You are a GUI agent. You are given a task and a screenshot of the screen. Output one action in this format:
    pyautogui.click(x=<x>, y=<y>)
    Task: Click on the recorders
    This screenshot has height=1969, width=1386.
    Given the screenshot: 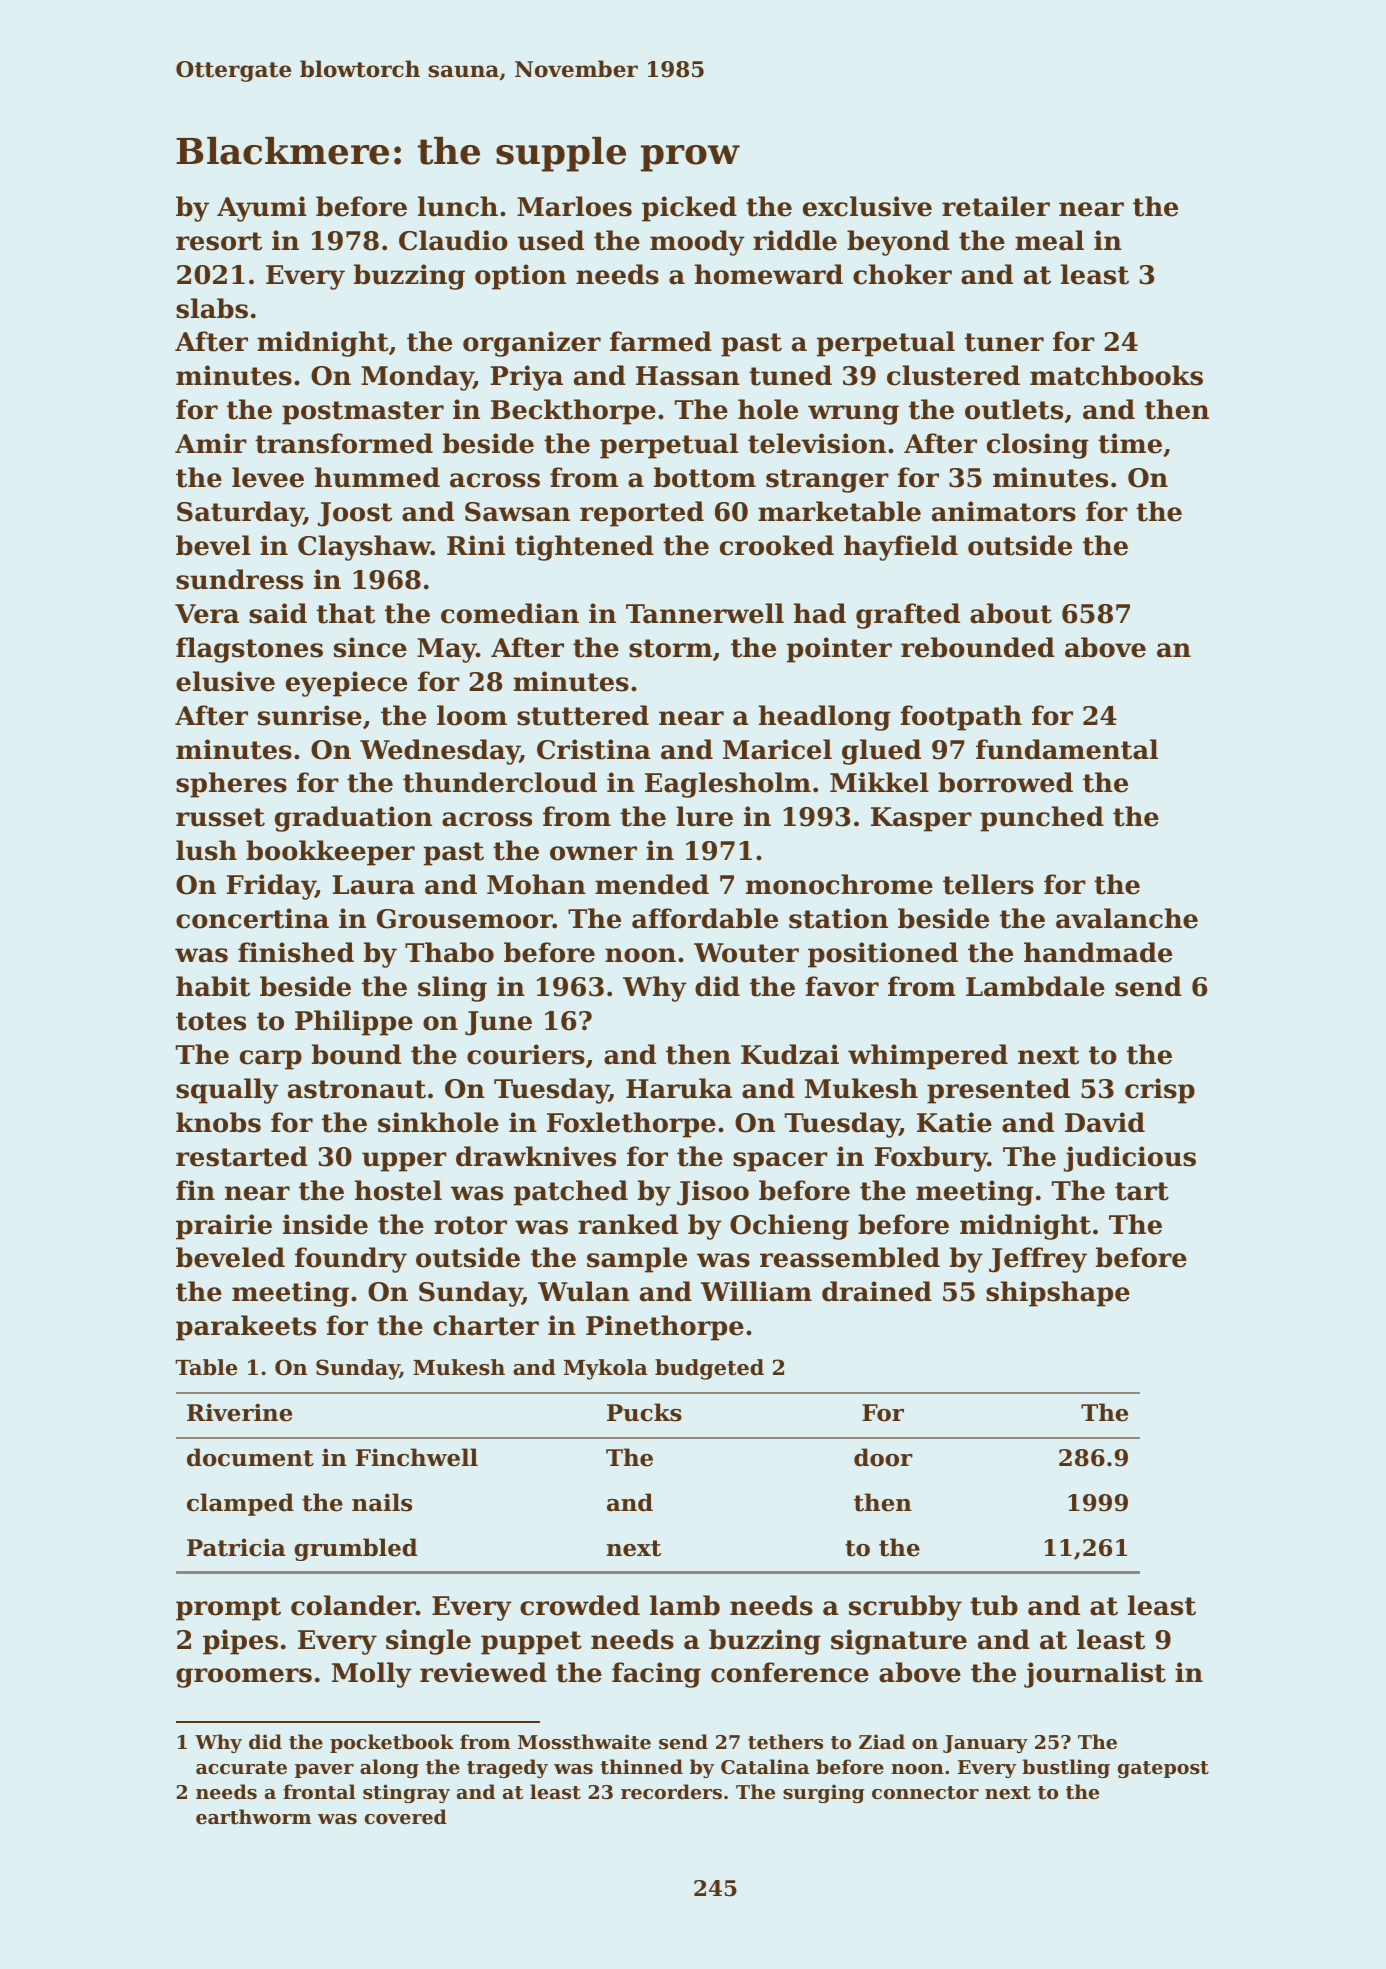 What is the action you would take?
    pyautogui.click(x=671, y=1792)
